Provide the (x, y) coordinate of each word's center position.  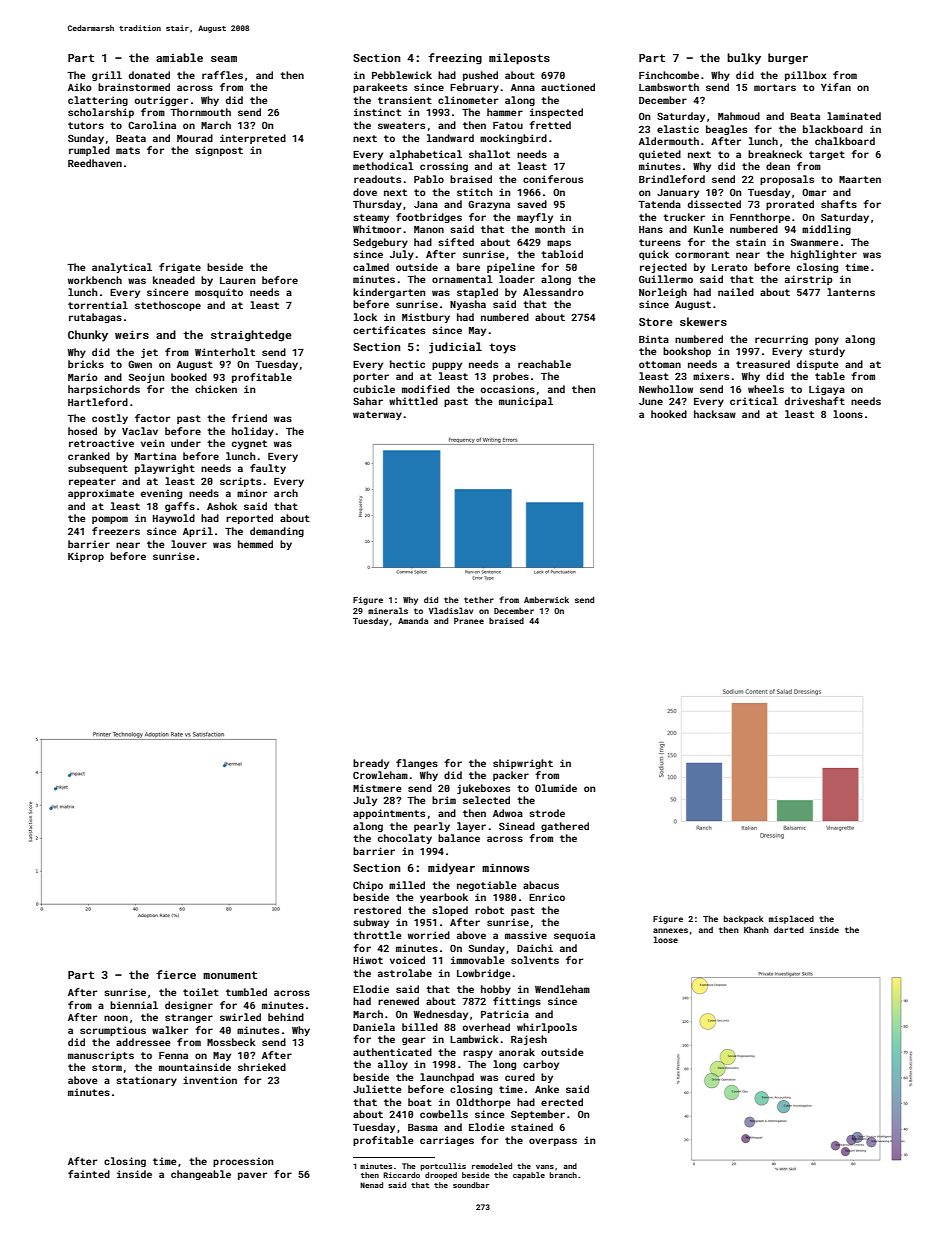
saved (532, 204)
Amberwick (546, 599)
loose (665, 939)
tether (479, 600)
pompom (110, 520)
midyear (451, 869)
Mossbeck (231, 1042)
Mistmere (377, 788)
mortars (775, 87)
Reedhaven (95, 163)
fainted (89, 1174)
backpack (744, 919)
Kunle (708, 229)
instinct (377, 112)
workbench (95, 280)
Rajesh (529, 1040)
